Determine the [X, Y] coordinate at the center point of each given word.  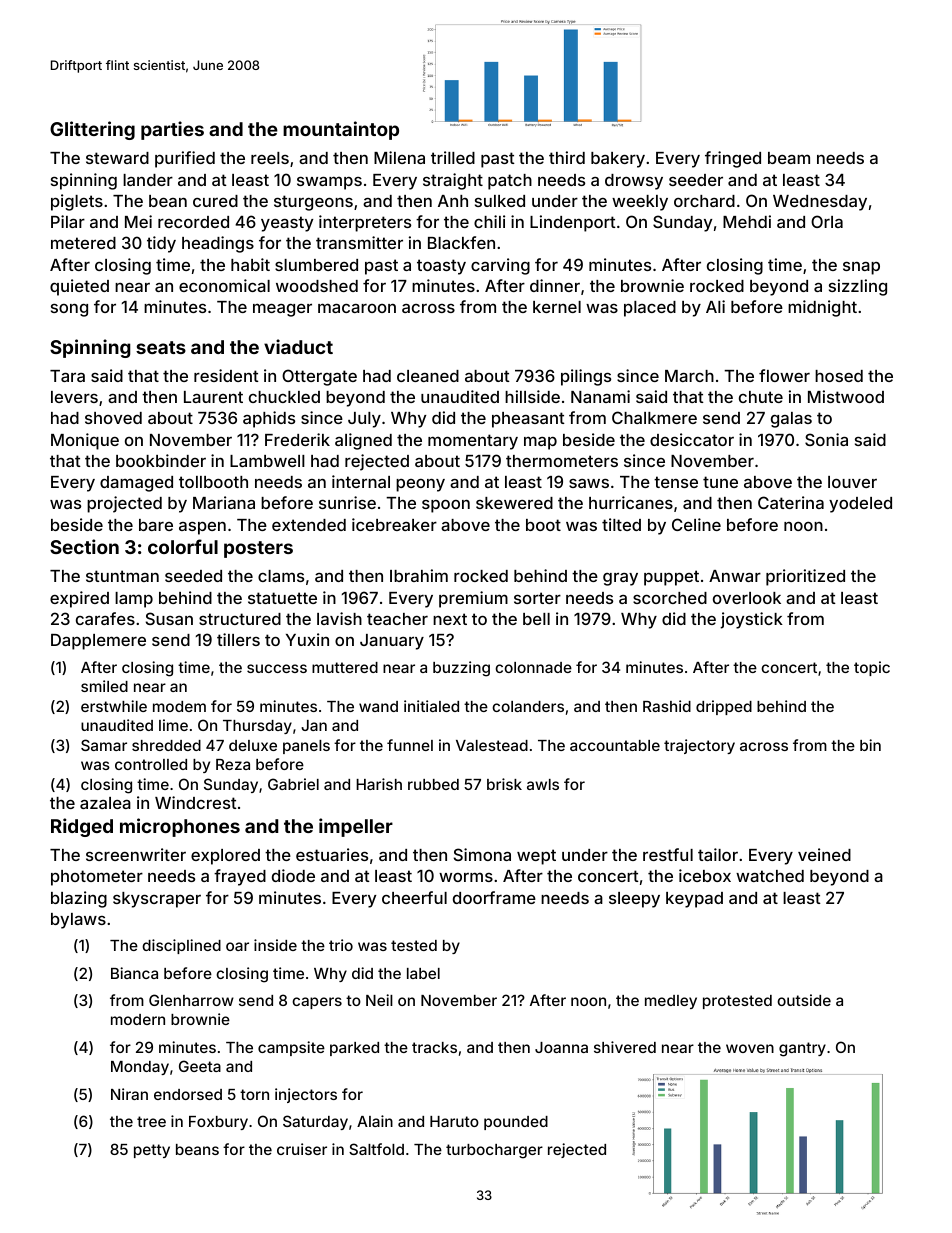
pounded [516, 1123]
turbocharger [494, 1151]
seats [161, 347]
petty [152, 1151]
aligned [363, 441]
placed [650, 309]
